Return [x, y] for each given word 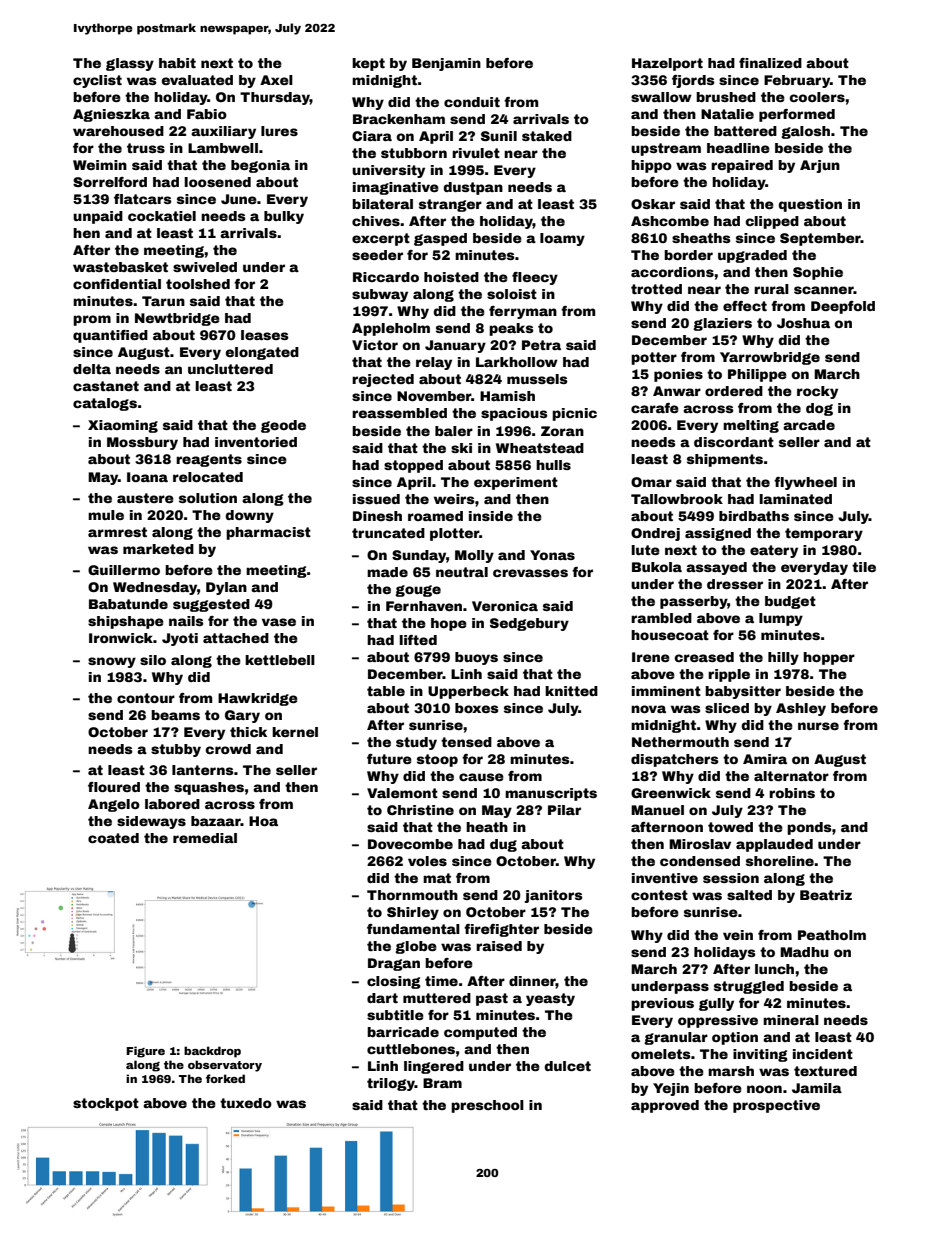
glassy [130, 64]
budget [790, 602]
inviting [760, 1055]
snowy [112, 662]
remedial [205, 838]
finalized [770, 63]
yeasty [550, 999]
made [387, 572]
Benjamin [446, 64]
